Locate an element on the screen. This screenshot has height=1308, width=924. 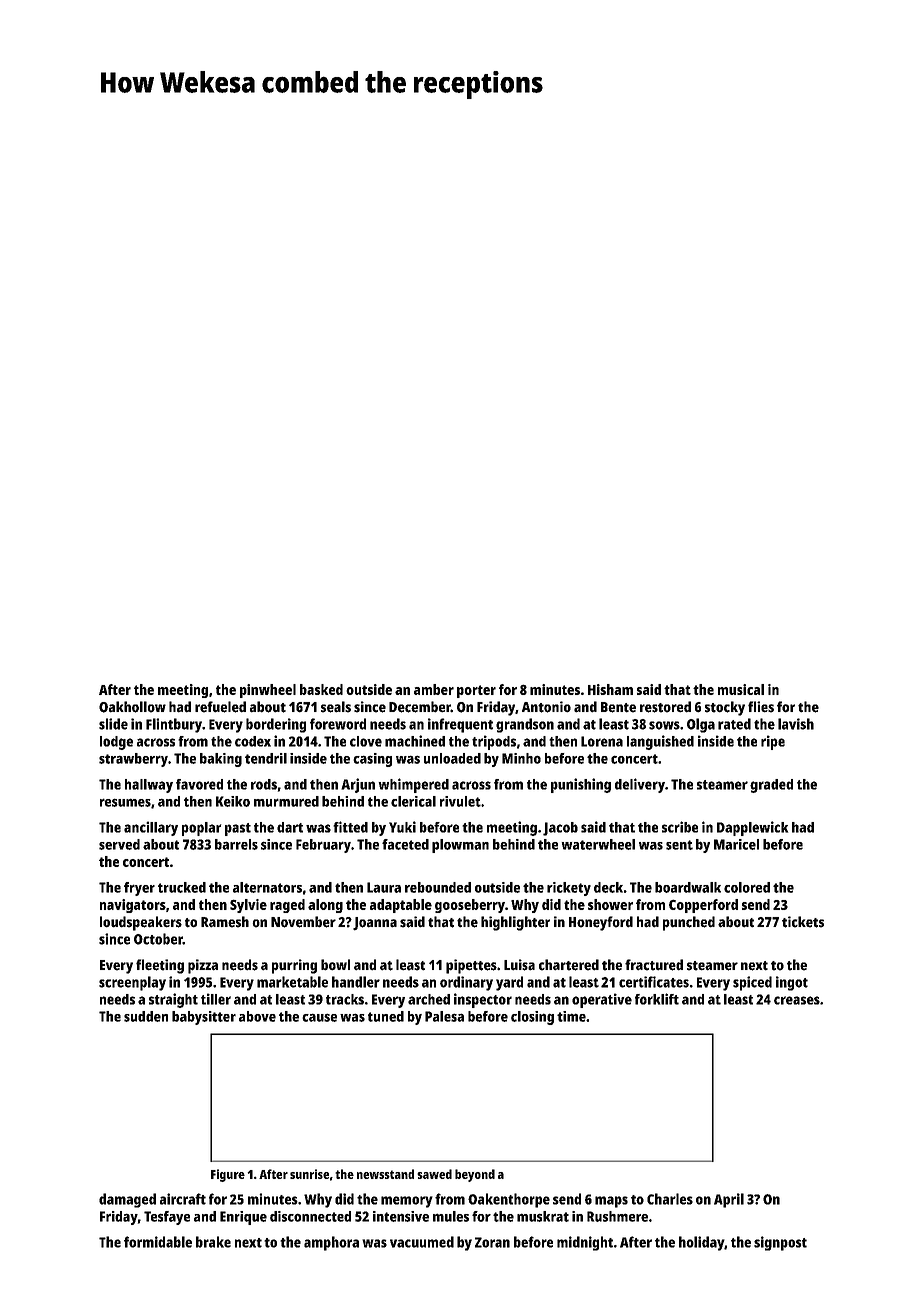
closing is located at coordinates (532, 1018).
